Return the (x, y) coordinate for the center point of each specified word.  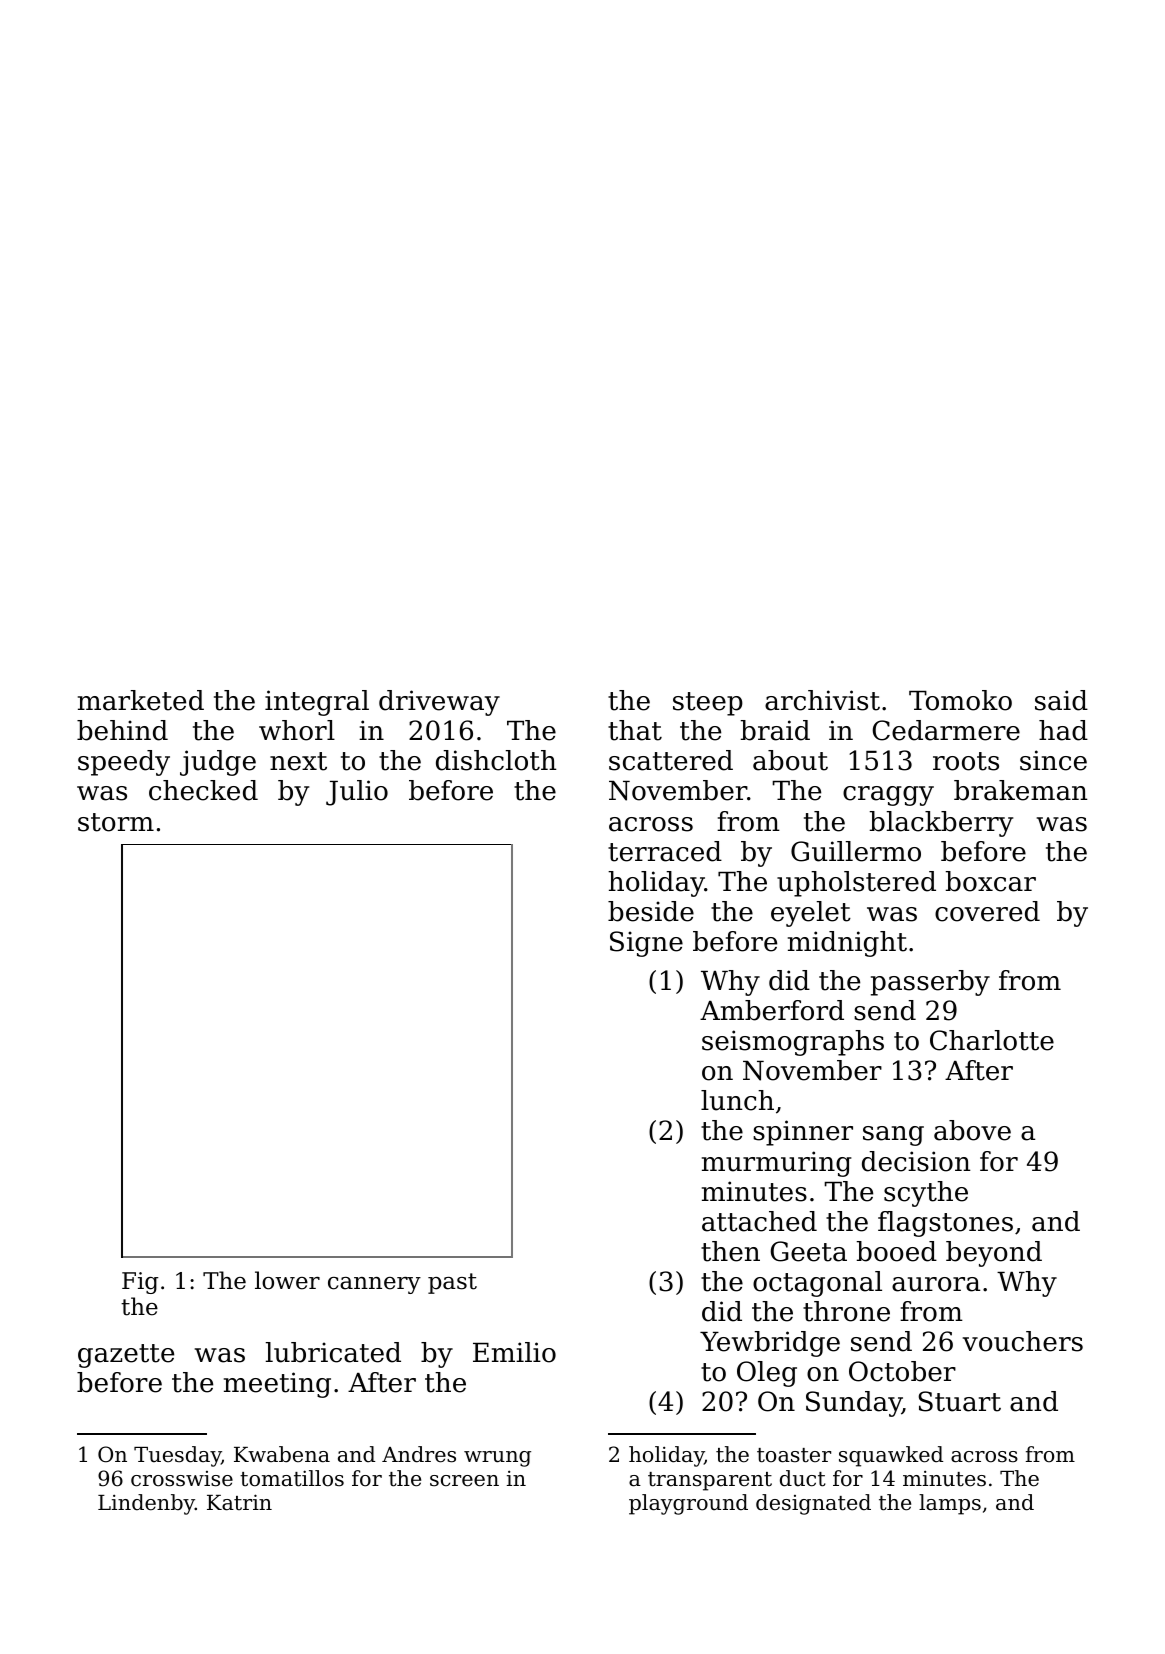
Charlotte (992, 1040)
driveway (439, 703)
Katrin (239, 1502)
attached (759, 1221)
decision (916, 1161)
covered (987, 911)
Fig (140, 1283)
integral (317, 703)
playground (688, 1504)
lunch (737, 1100)
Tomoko (960, 700)
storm (116, 822)
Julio (357, 793)
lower (287, 1280)
